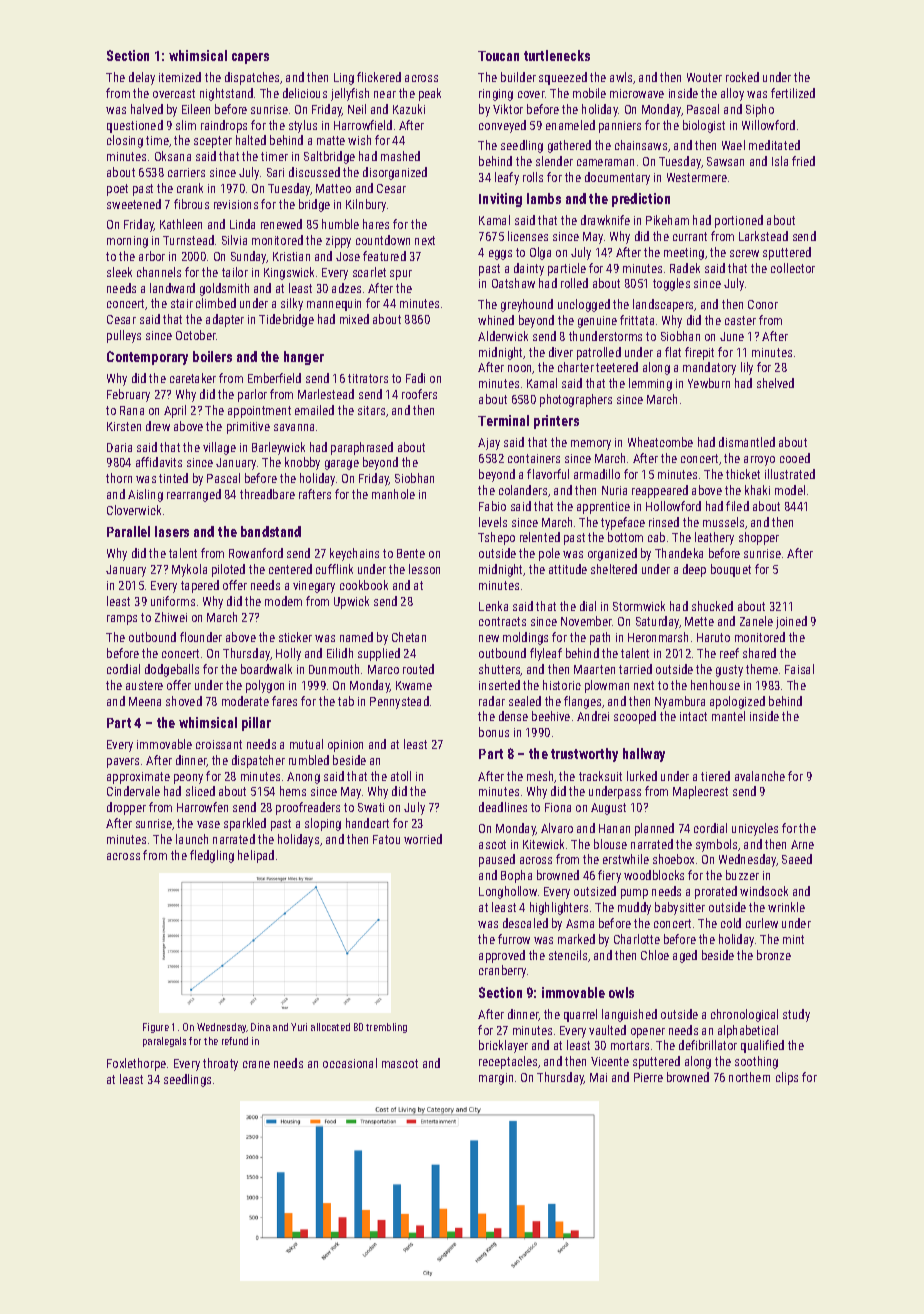  Describe the element at coordinates (136, 1064) in the screenshot. I see `Foxlethorpe` at that location.
